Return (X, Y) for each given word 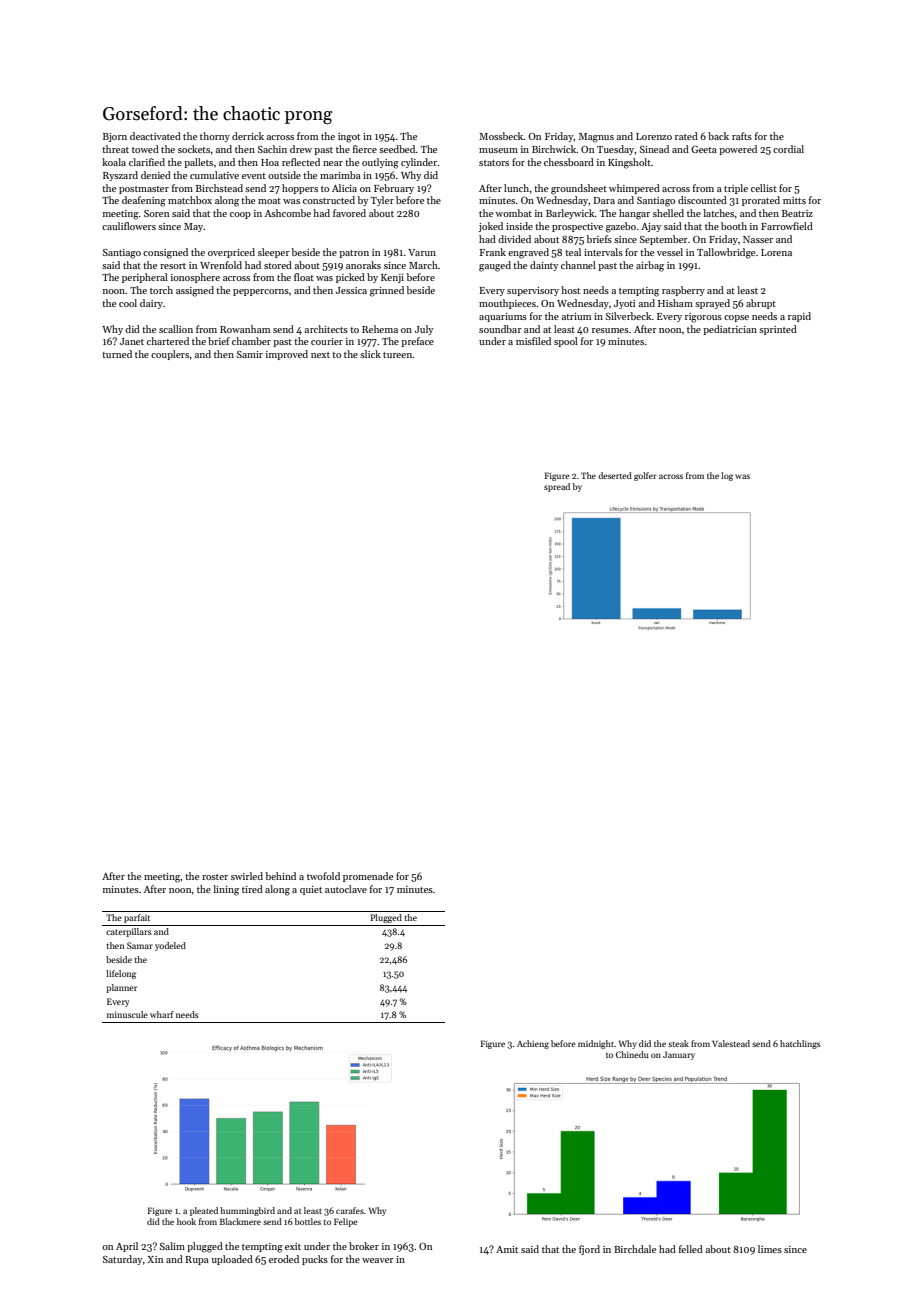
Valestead (731, 1043)
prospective (577, 227)
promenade (368, 877)
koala (114, 162)
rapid (799, 317)
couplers (170, 355)
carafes (350, 1210)
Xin (155, 1259)
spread (557, 487)
